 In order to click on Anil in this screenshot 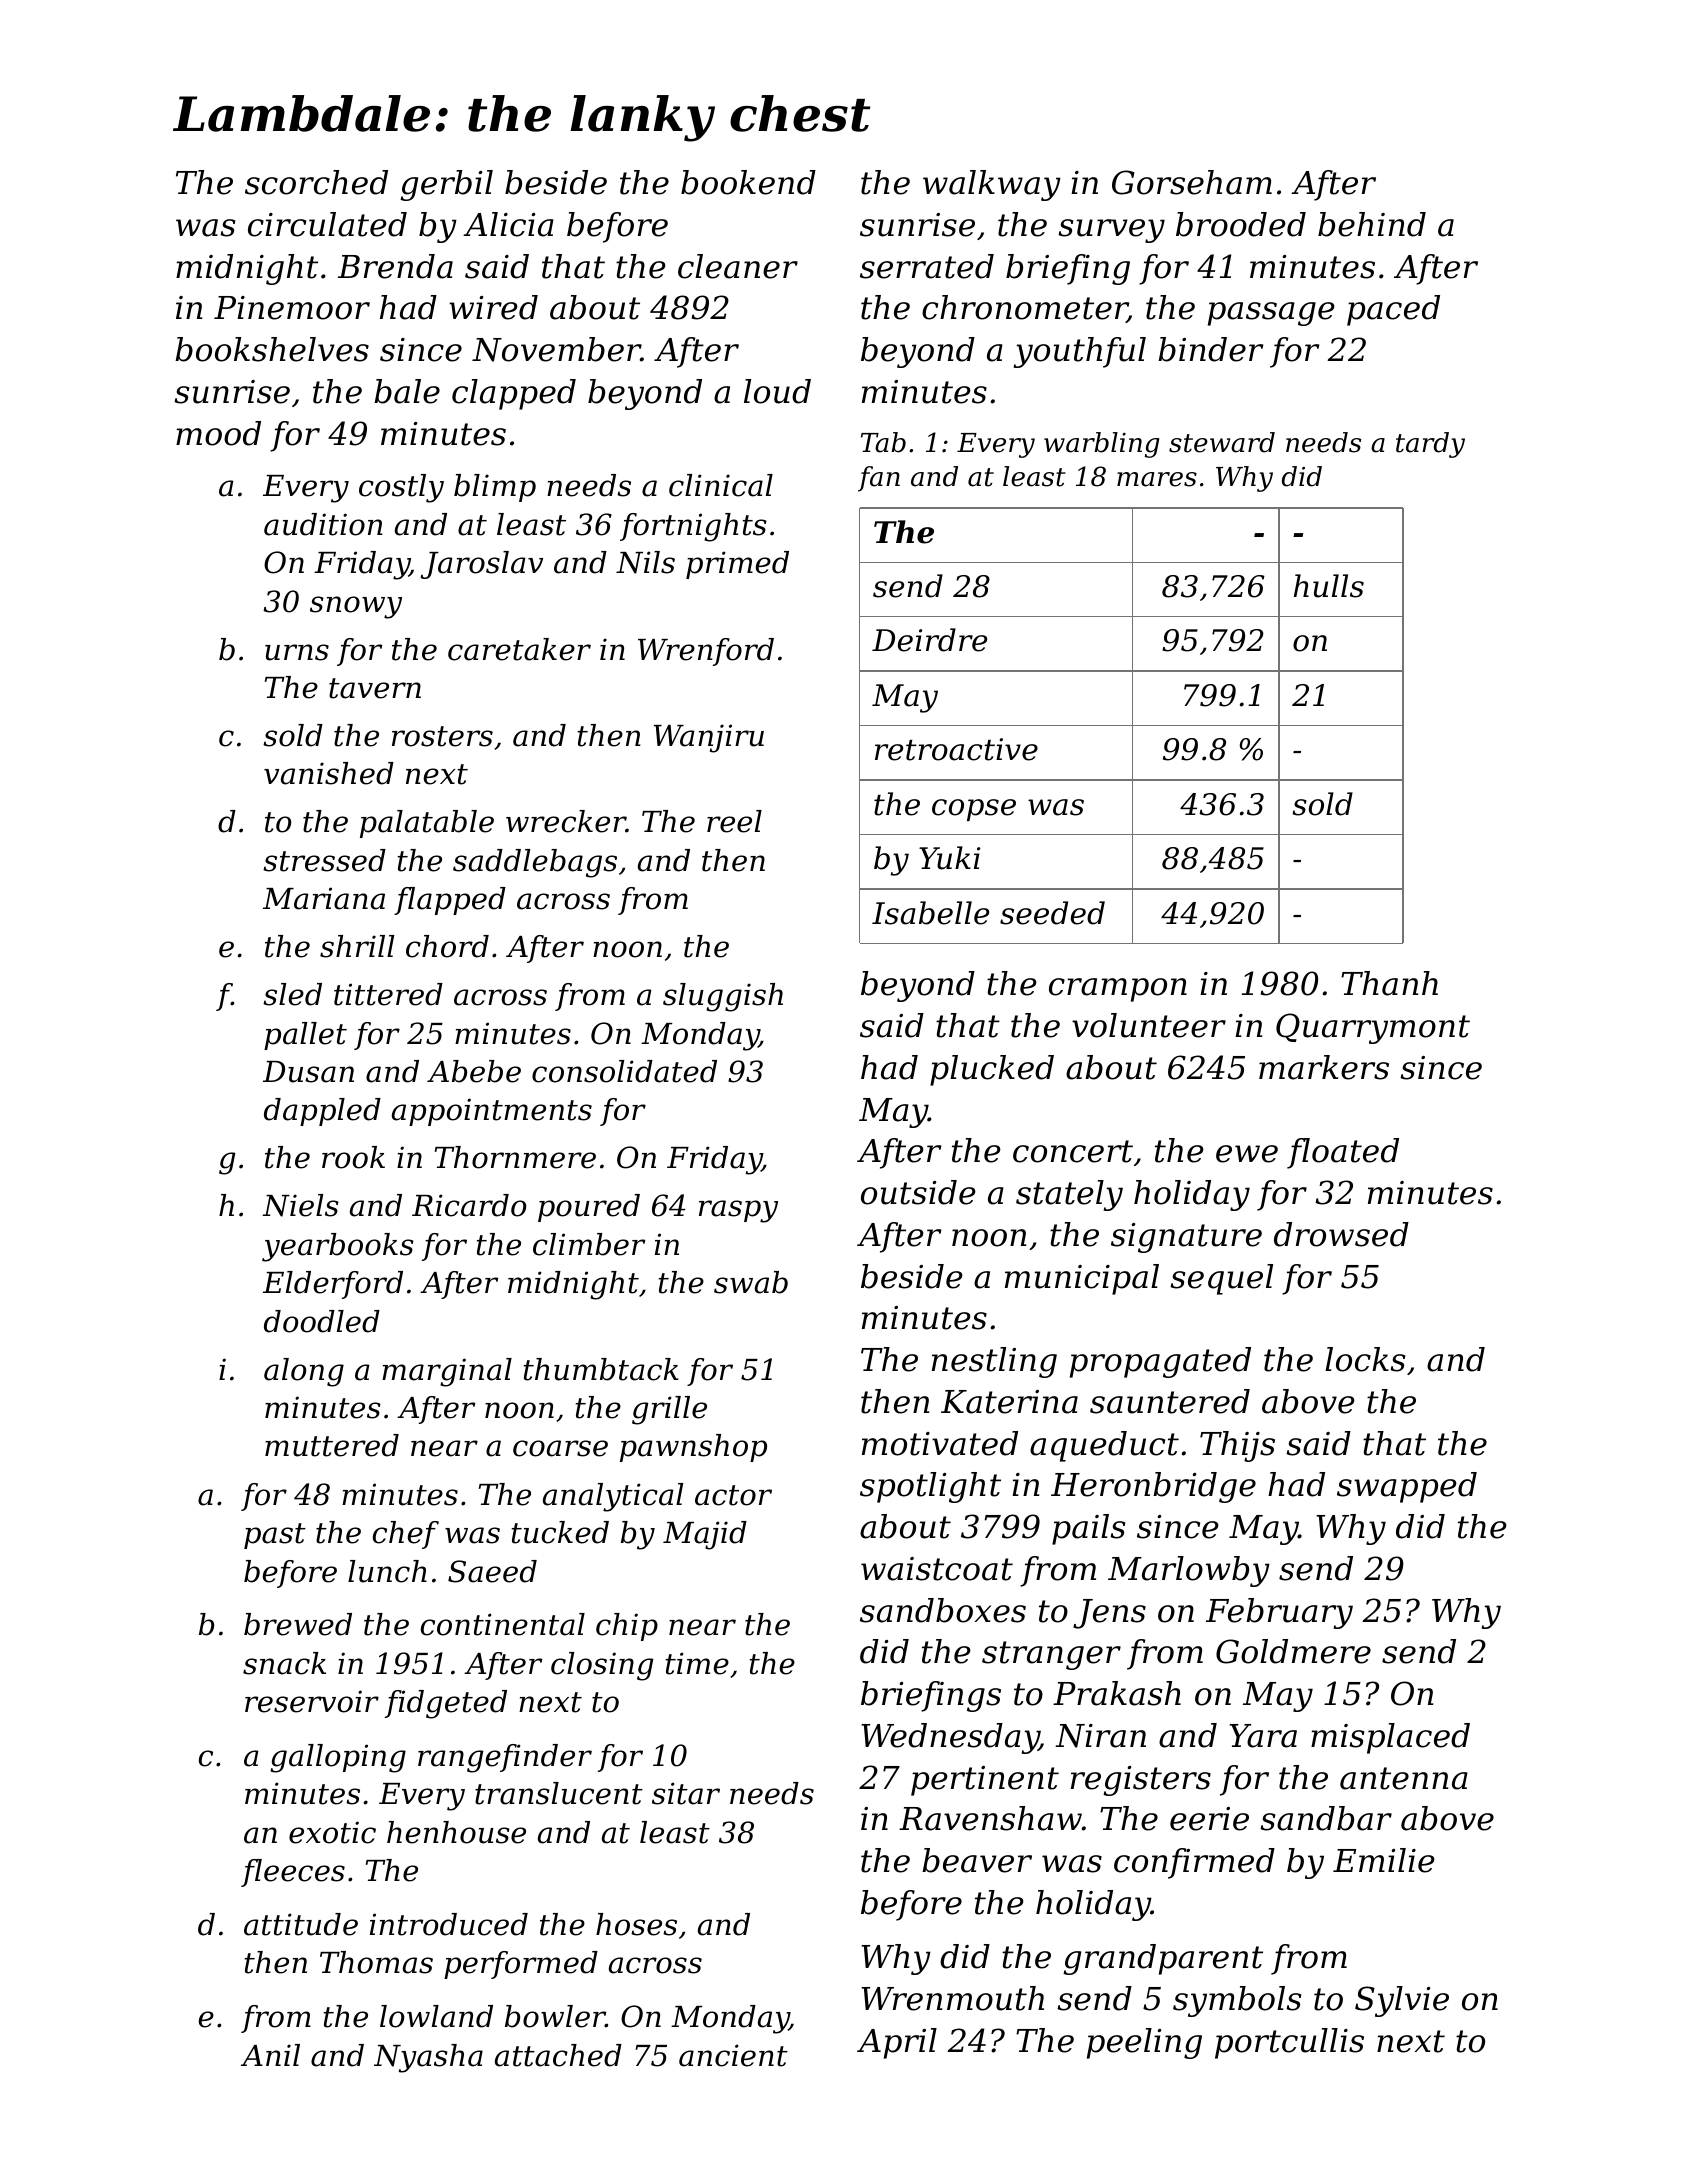, I will do `click(270, 2055)`.
